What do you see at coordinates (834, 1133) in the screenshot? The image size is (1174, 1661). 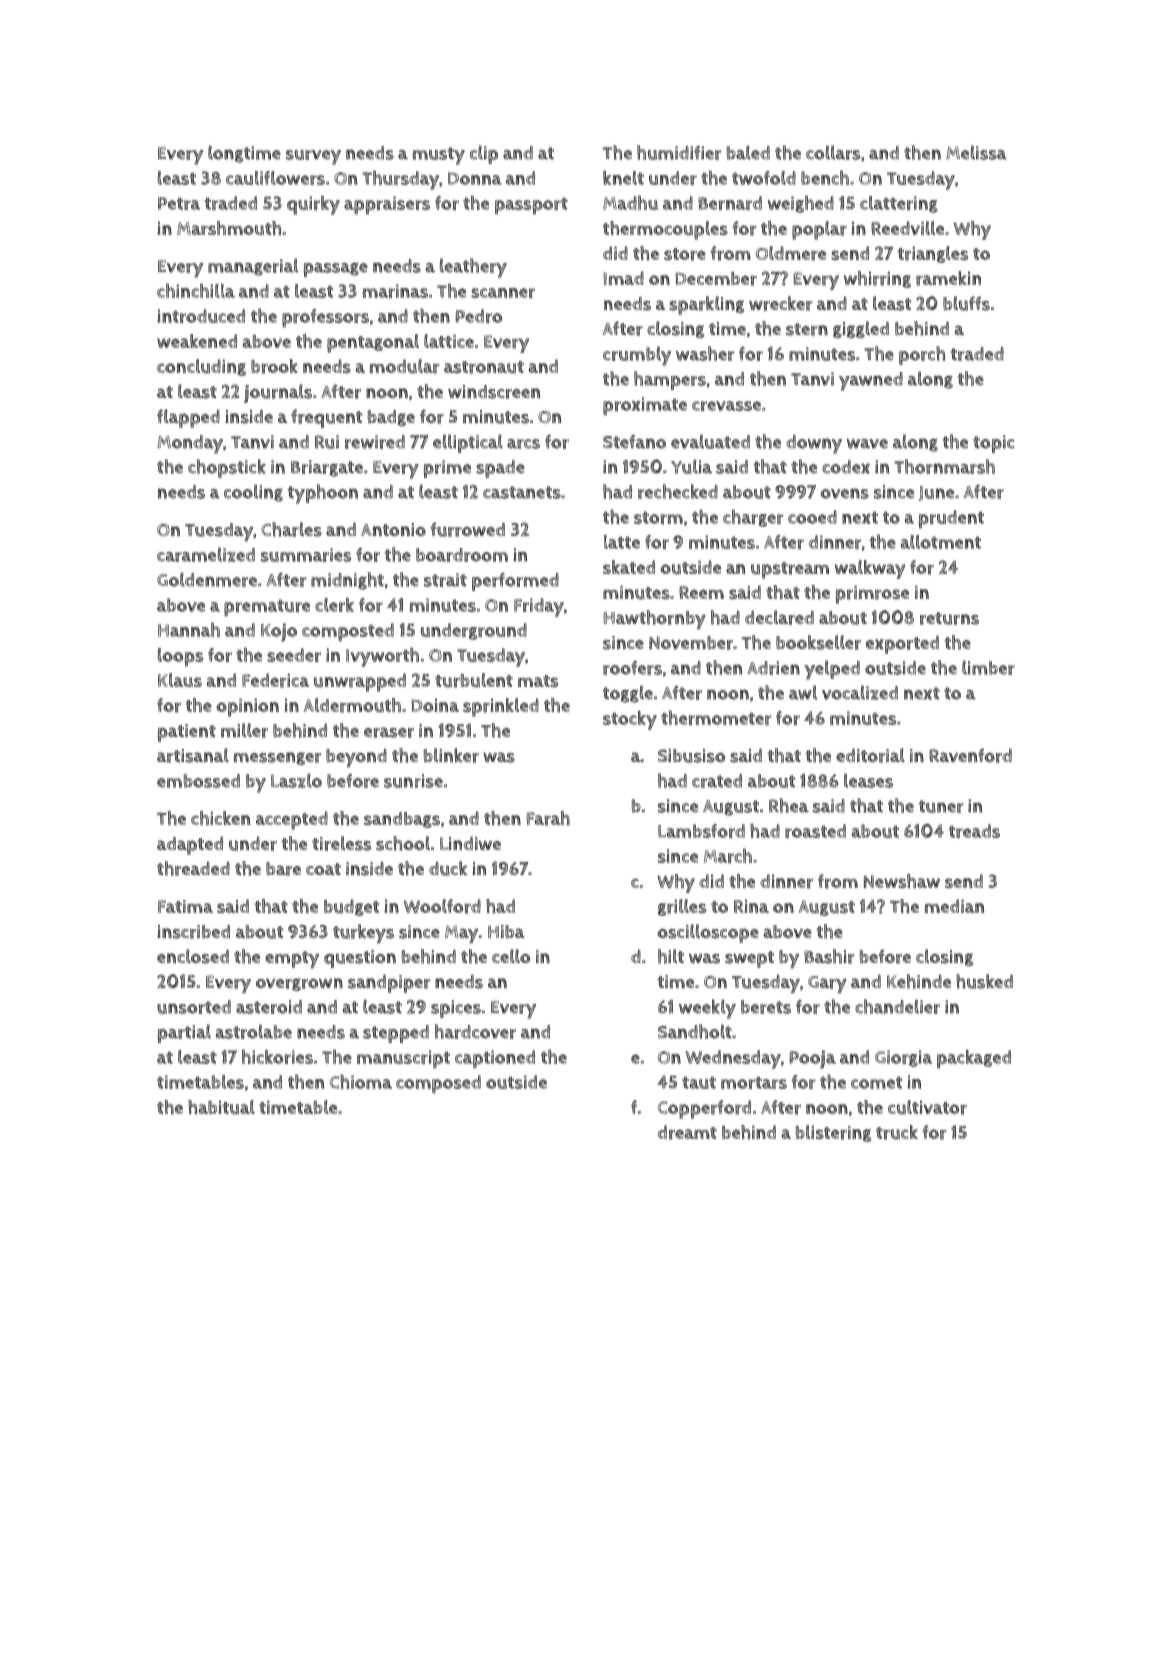 I see `blistering` at bounding box center [834, 1133].
